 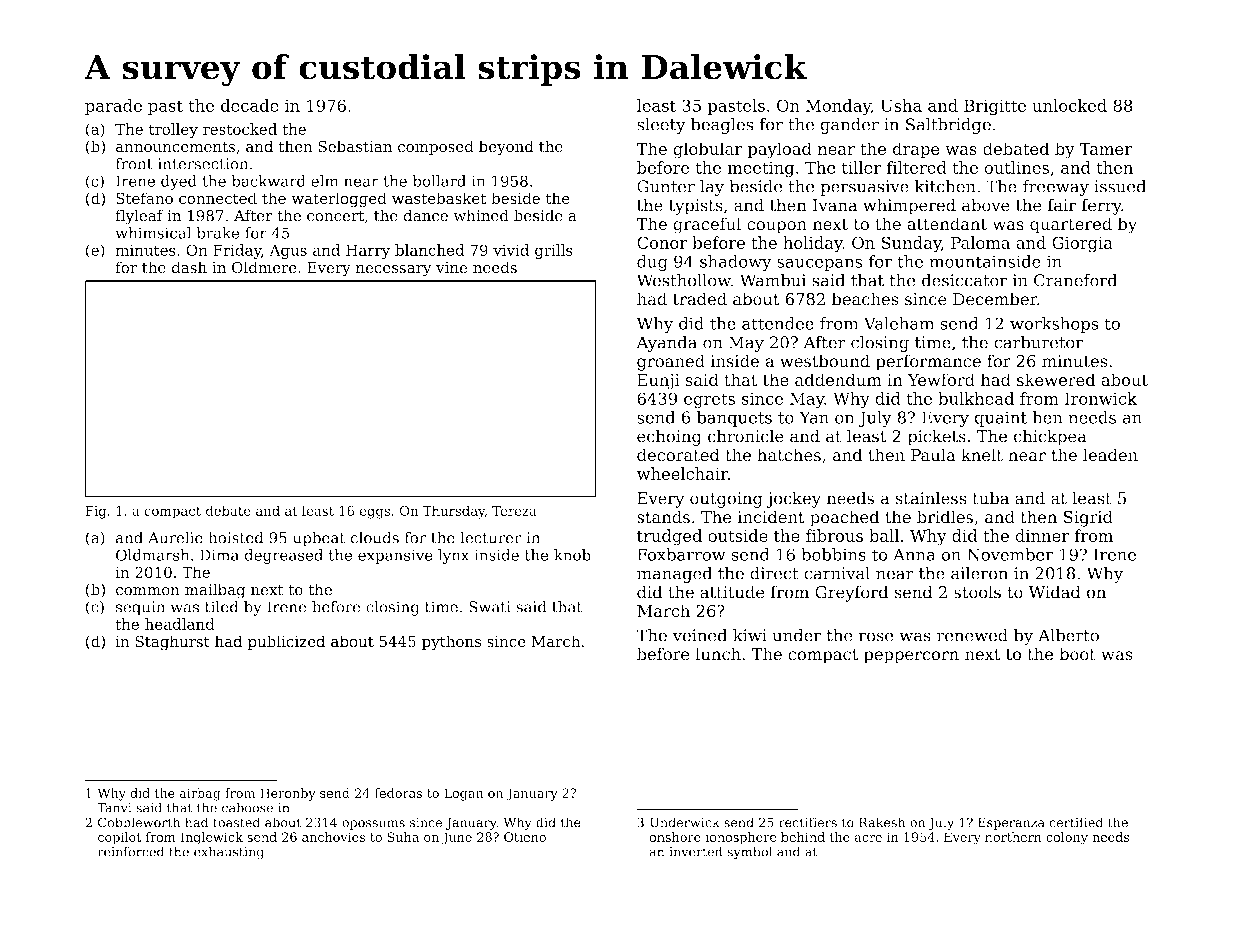 What do you see at coordinates (172, 643) in the image?
I see `Staghurst` at bounding box center [172, 643].
